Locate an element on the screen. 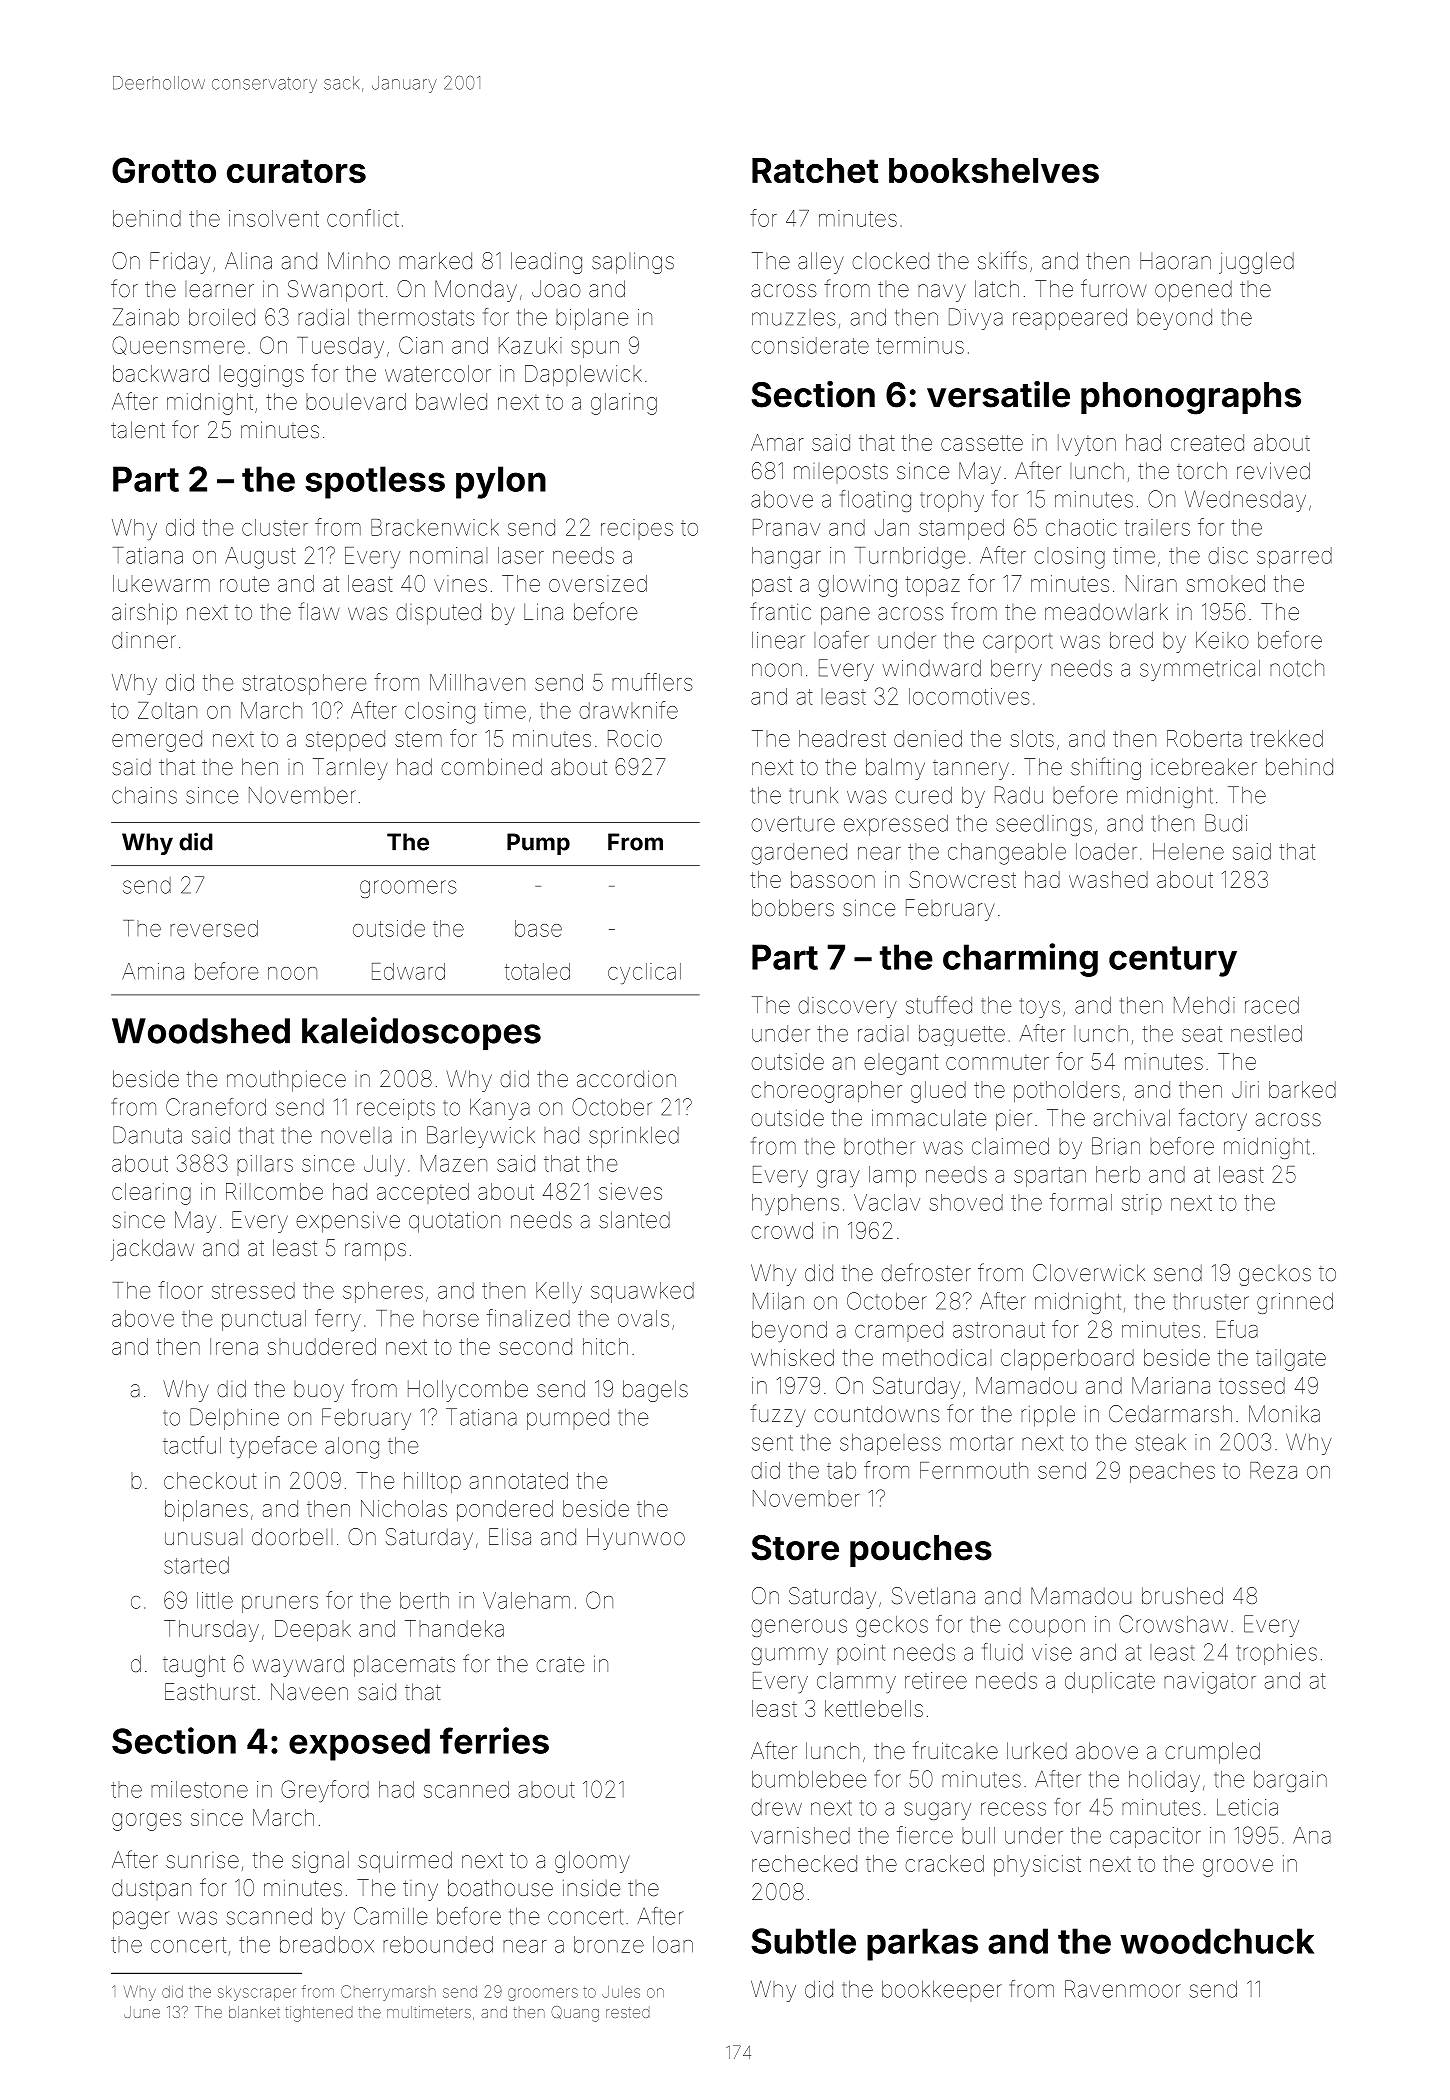 The height and width of the screenshot is (2100, 1450). insolvent is located at coordinates (274, 218).
